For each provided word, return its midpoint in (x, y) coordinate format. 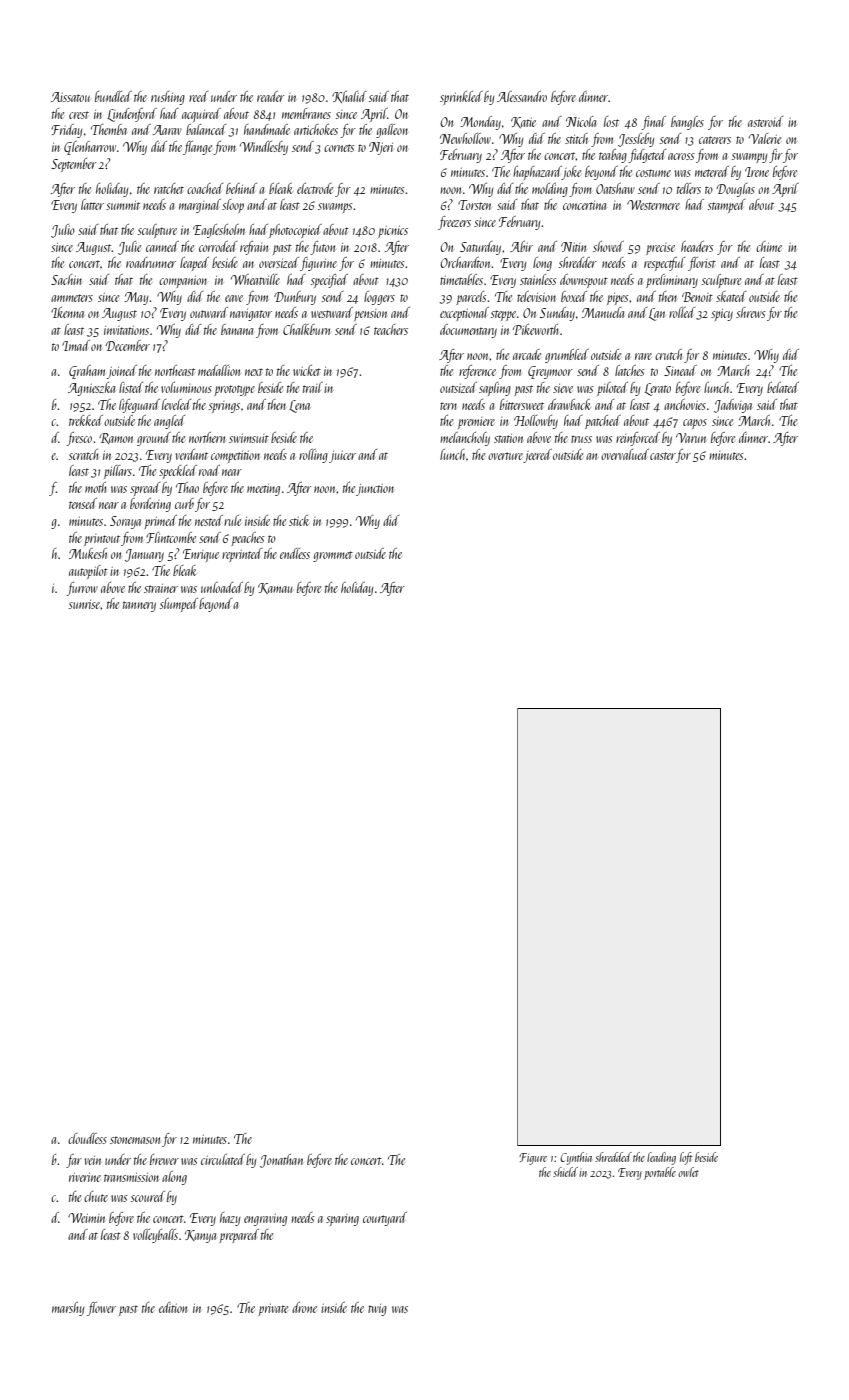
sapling (495, 389)
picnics (393, 231)
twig (377, 1310)
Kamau (275, 588)
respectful (664, 264)
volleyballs (155, 1236)
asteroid (765, 121)
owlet (688, 1172)
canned (162, 246)
